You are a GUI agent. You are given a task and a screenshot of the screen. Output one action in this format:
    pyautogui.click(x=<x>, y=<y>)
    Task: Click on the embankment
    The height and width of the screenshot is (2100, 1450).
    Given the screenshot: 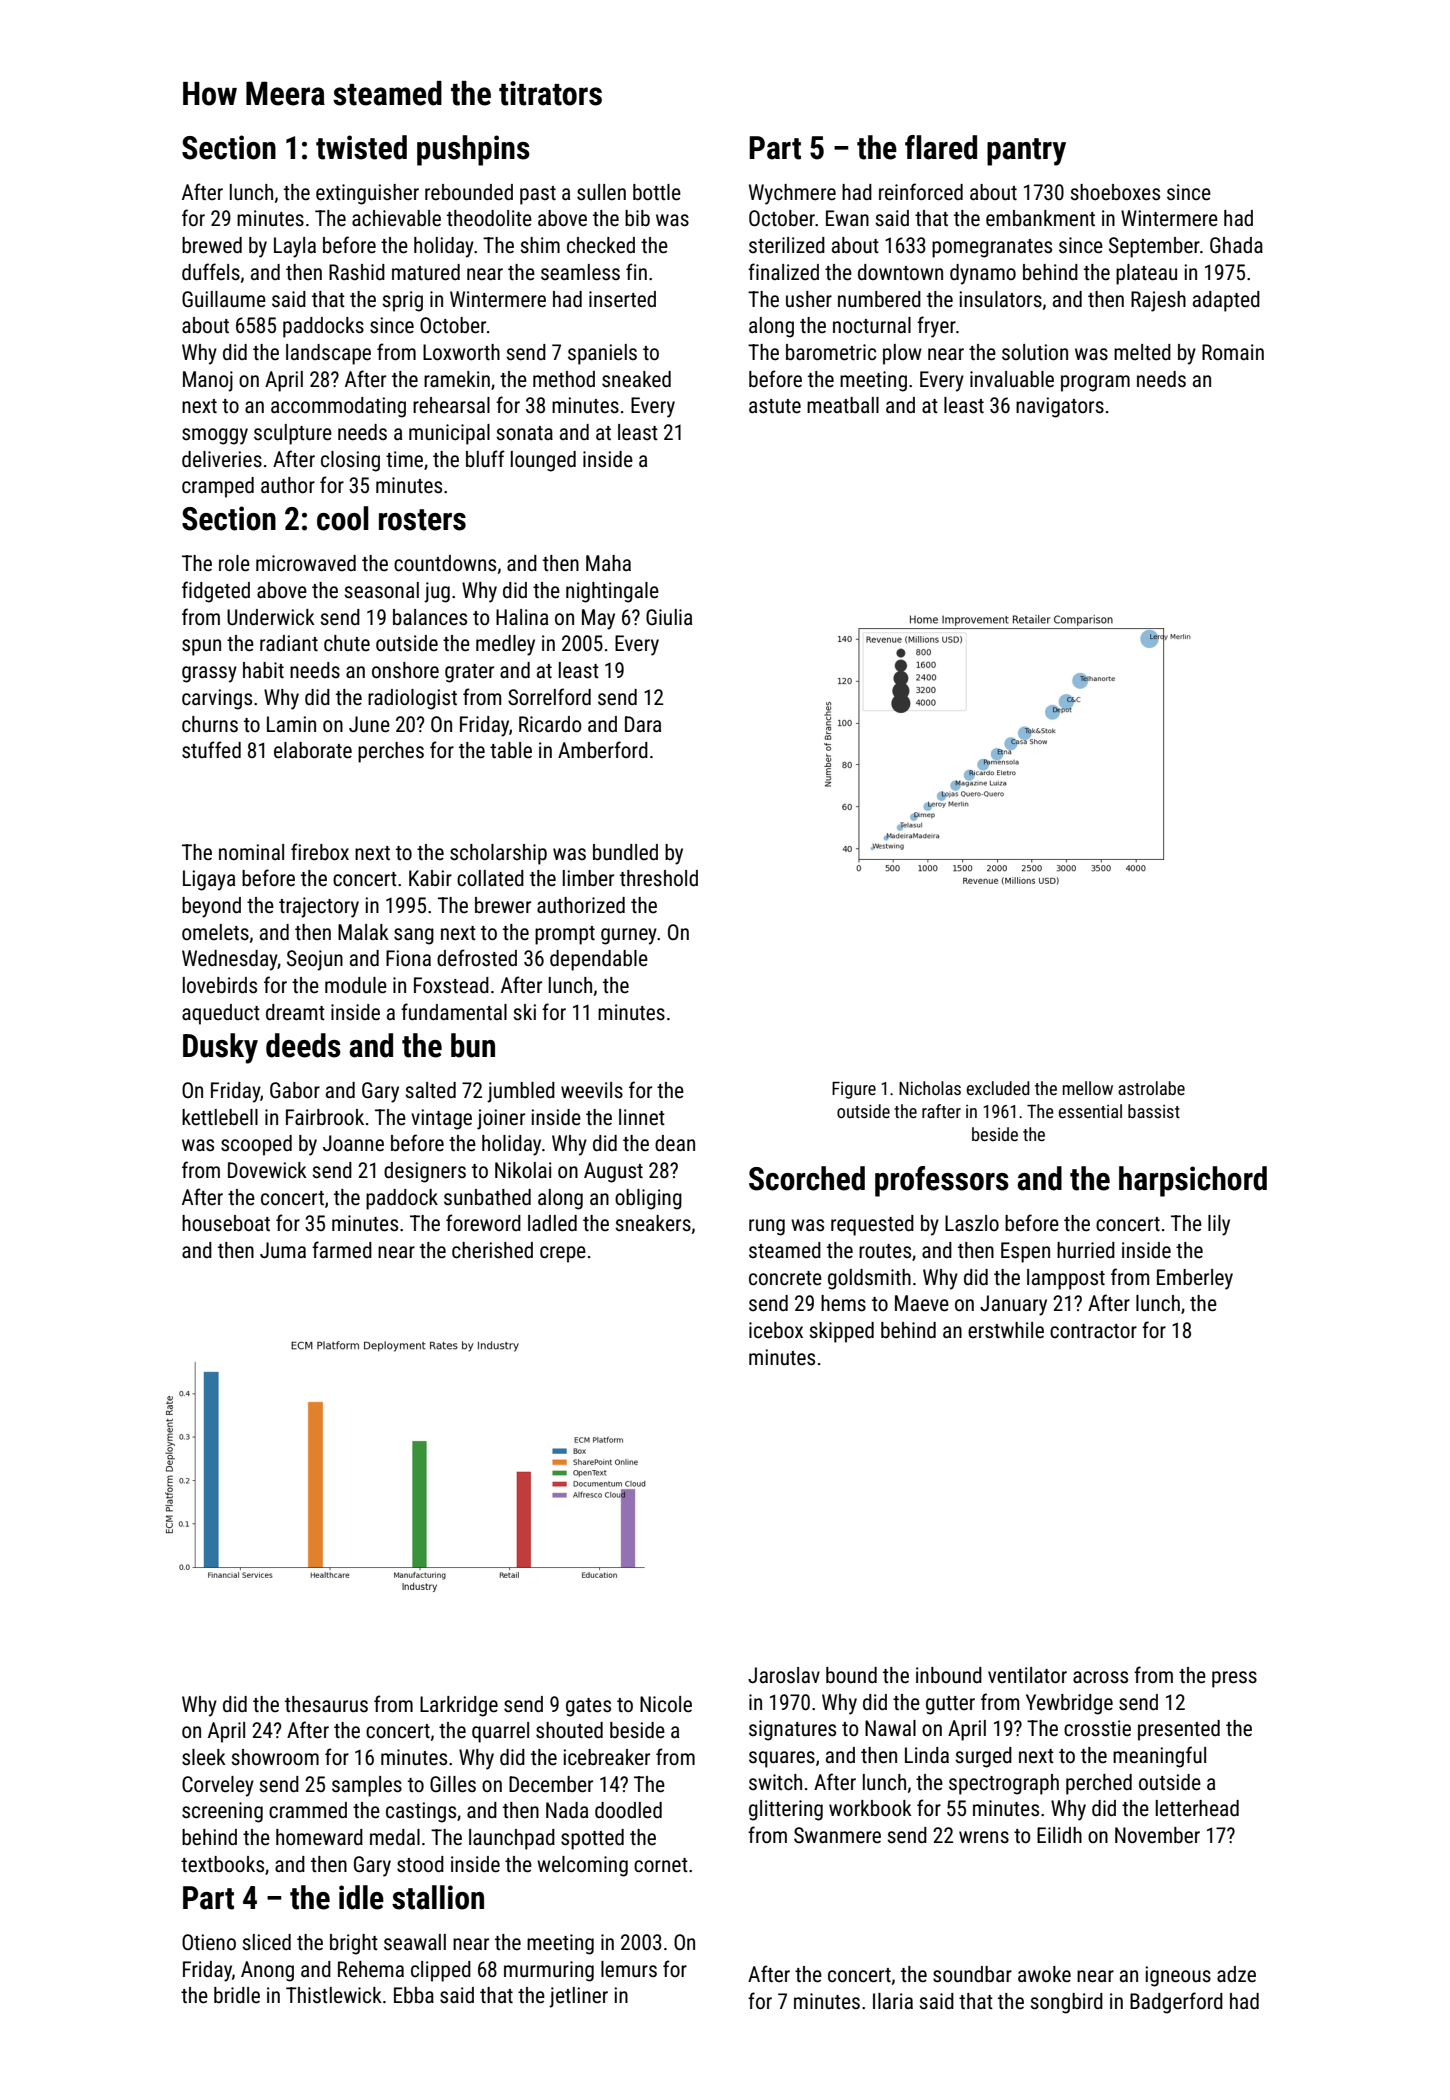 What is the action you would take?
    pyautogui.click(x=1040, y=218)
